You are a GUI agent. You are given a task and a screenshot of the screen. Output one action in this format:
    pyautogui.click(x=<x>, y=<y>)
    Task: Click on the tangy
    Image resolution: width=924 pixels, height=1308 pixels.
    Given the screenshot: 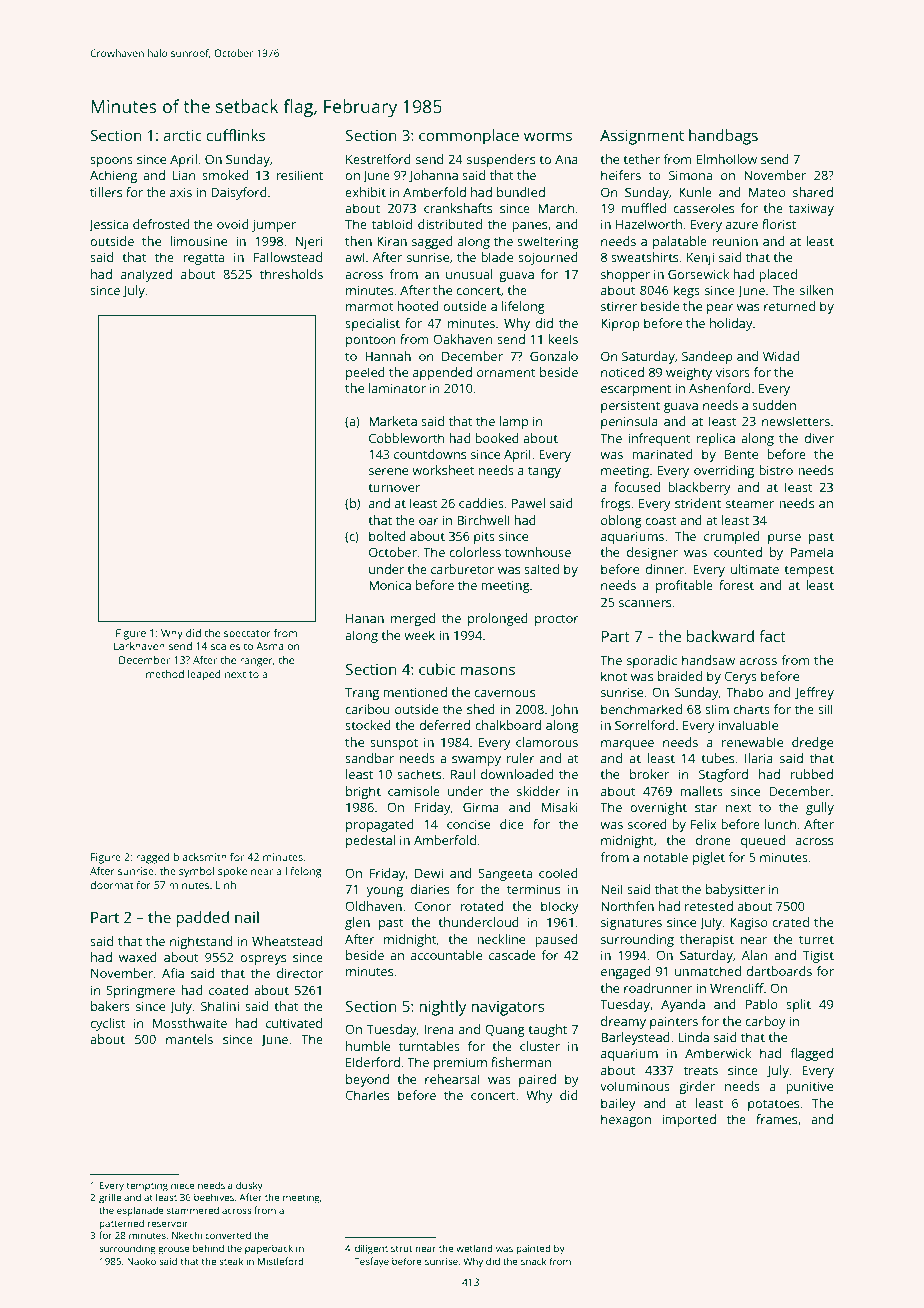 What is the action you would take?
    pyautogui.click(x=544, y=472)
